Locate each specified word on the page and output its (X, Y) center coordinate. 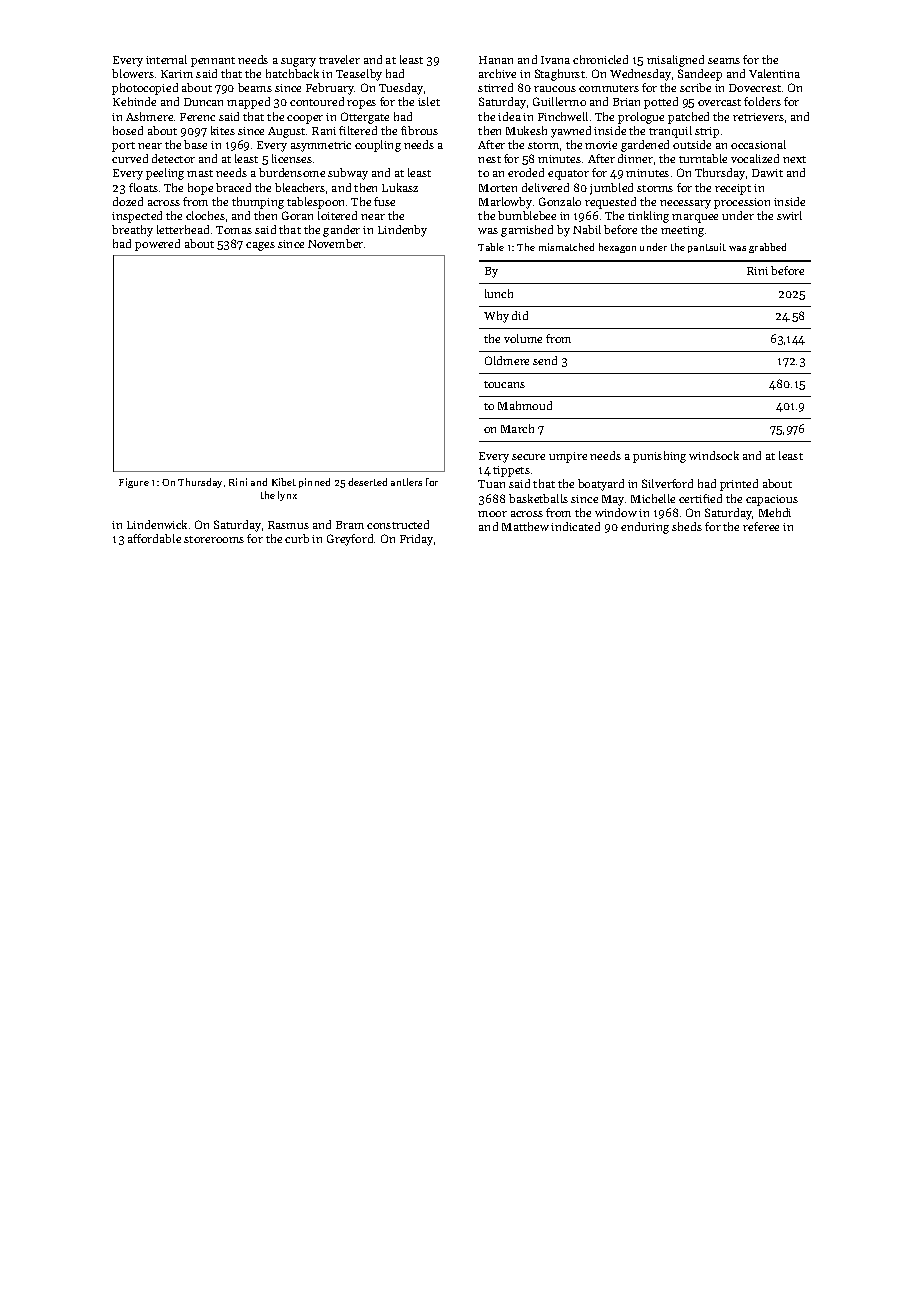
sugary (298, 62)
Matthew (525, 526)
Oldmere (507, 360)
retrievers (758, 117)
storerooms (214, 539)
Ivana (555, 60)
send (545, 360)
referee (761, 526)
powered (157, 245)
